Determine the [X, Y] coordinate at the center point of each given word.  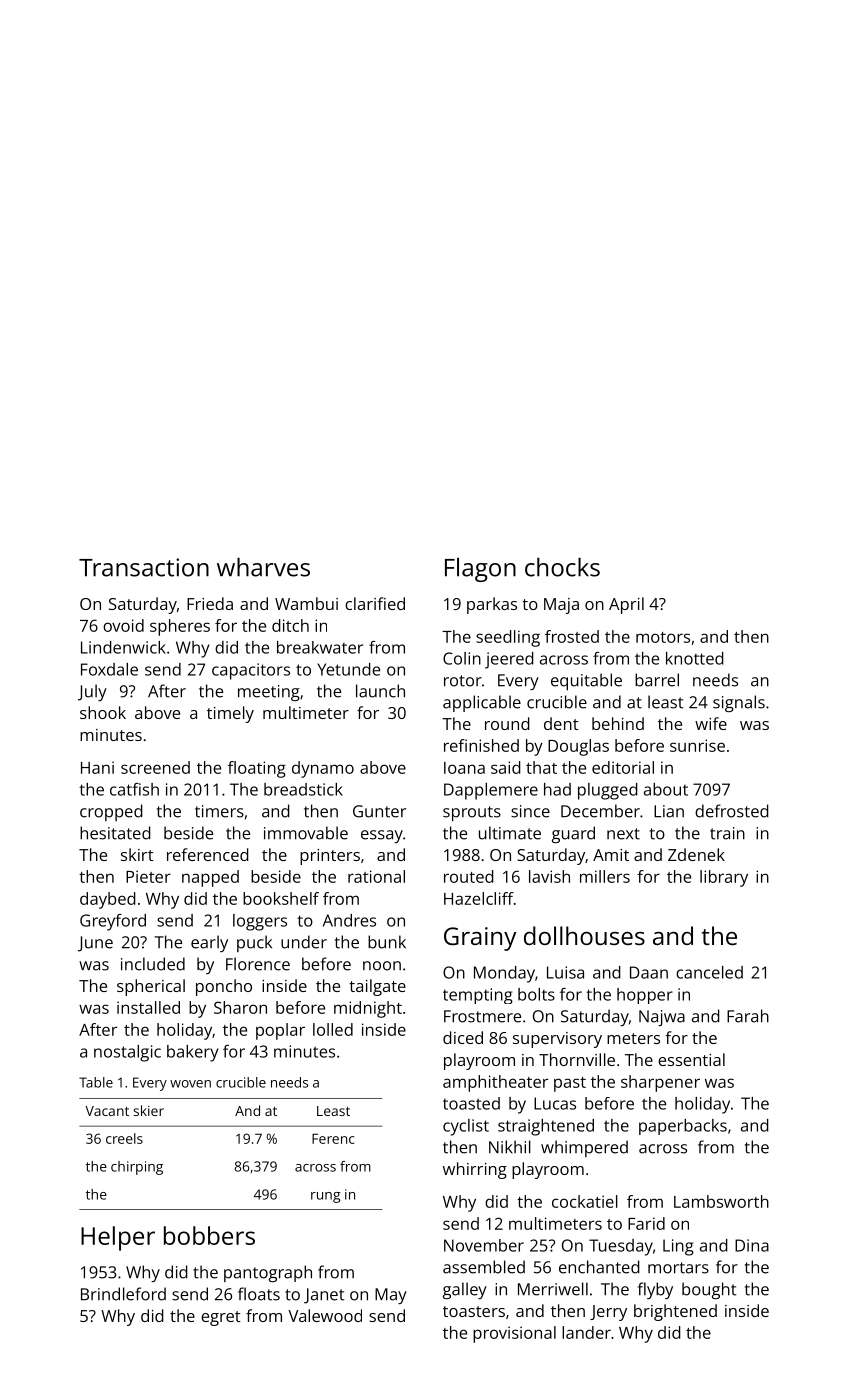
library [724, 878]
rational [376, 876]
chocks [562, 567]
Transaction [144, 567]
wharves [263, 567]
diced [463, 1037]
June [95, 944]
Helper [118, 1238]
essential [691, 1059]
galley [465, 1290]
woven [190, 1084]
